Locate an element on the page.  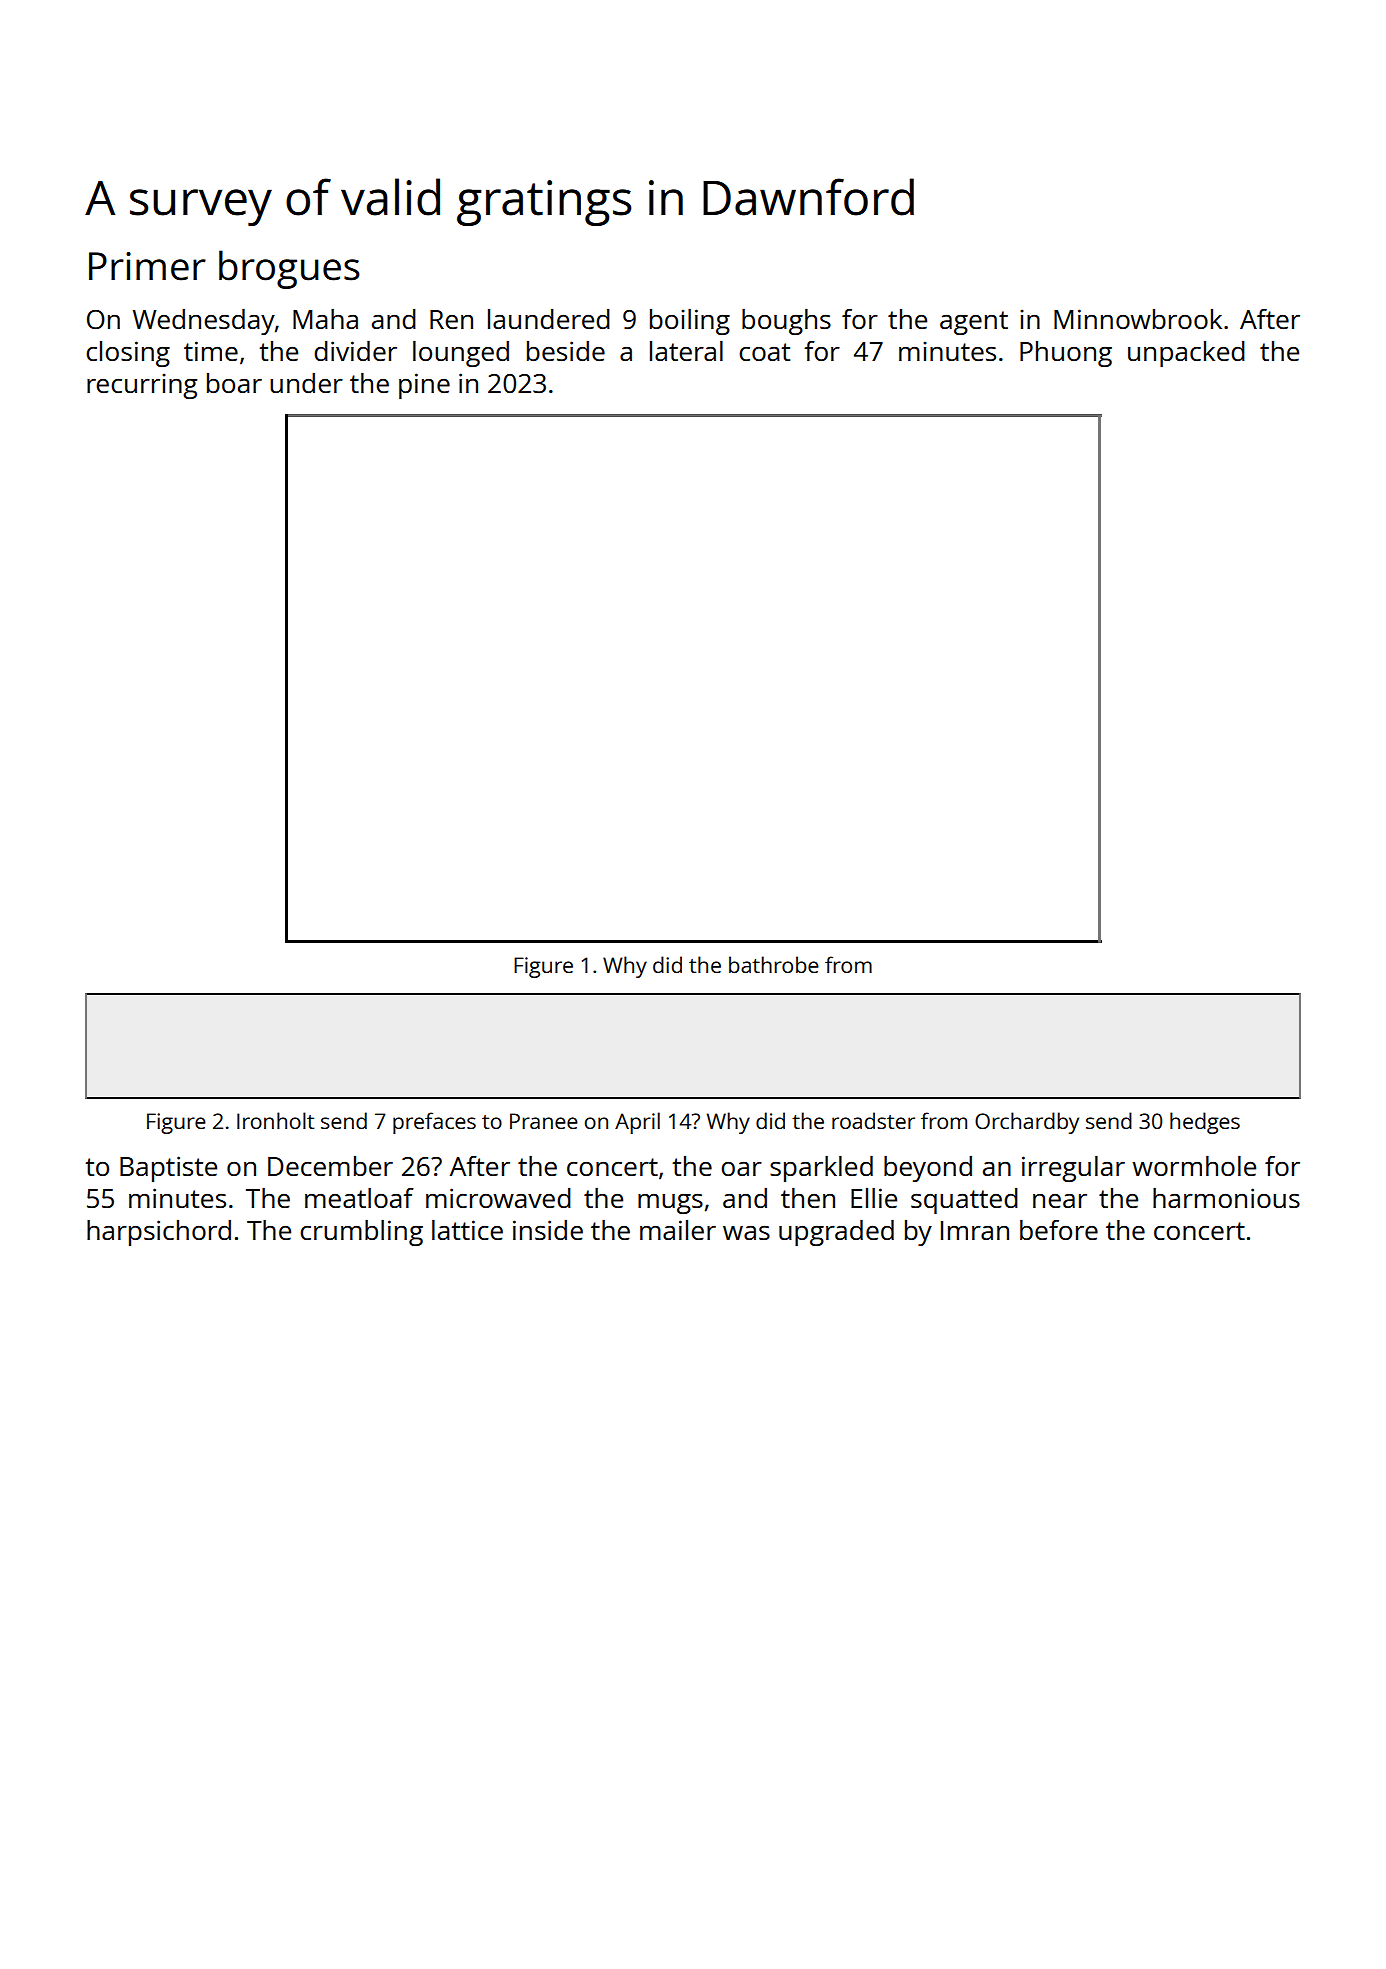
beside is located at coordinates (566, 351).
